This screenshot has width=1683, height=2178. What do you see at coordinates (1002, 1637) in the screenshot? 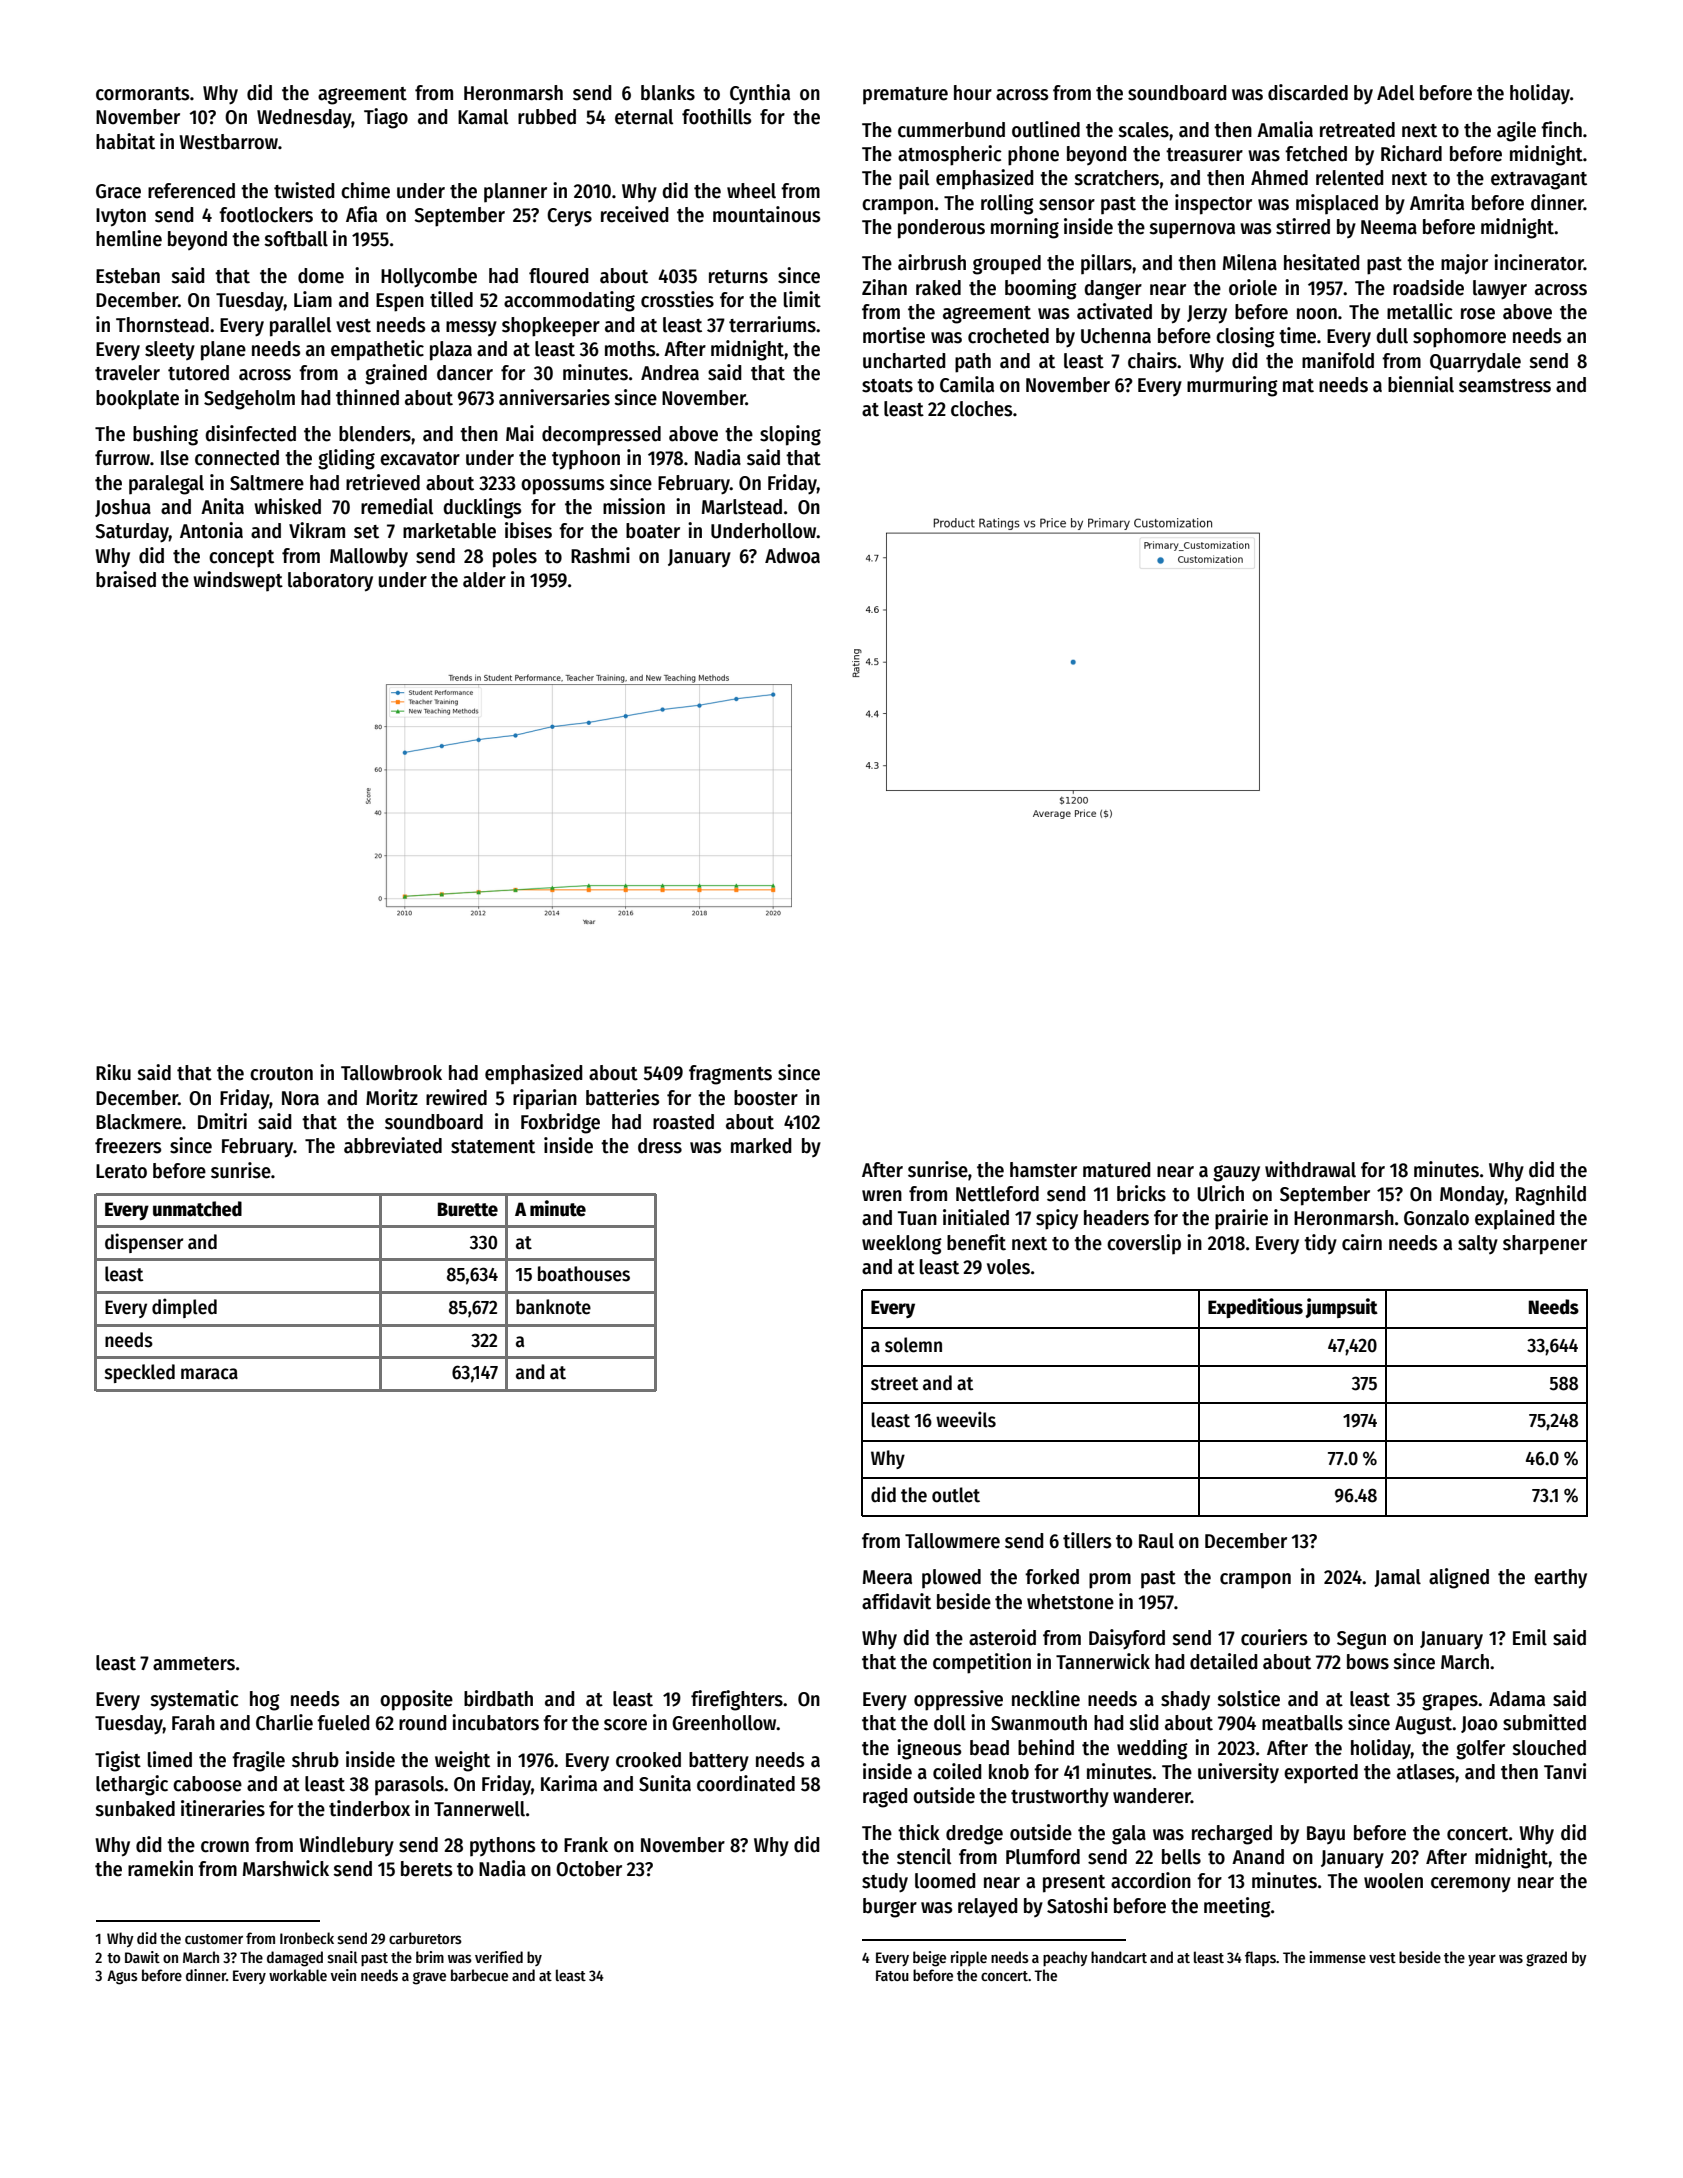
I see `asteroid` at bounding box center [1002, 1637].
